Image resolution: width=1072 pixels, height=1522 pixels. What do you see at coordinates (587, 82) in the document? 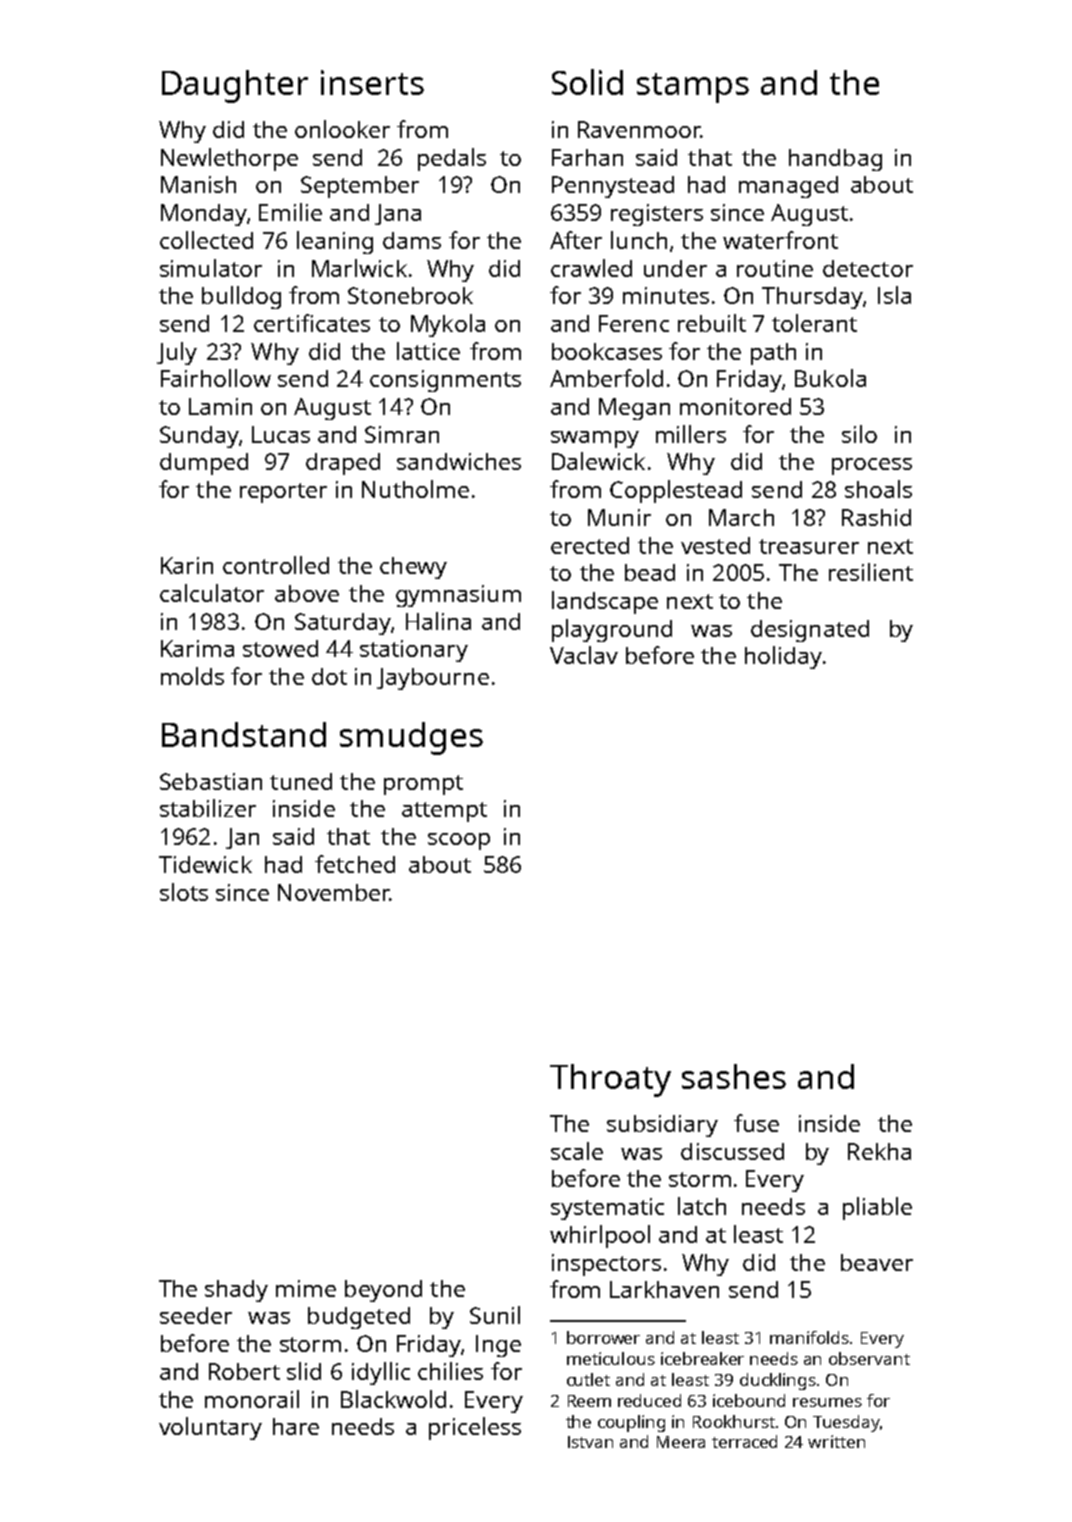
I see `Solid` at bounding box center [587, 82].
